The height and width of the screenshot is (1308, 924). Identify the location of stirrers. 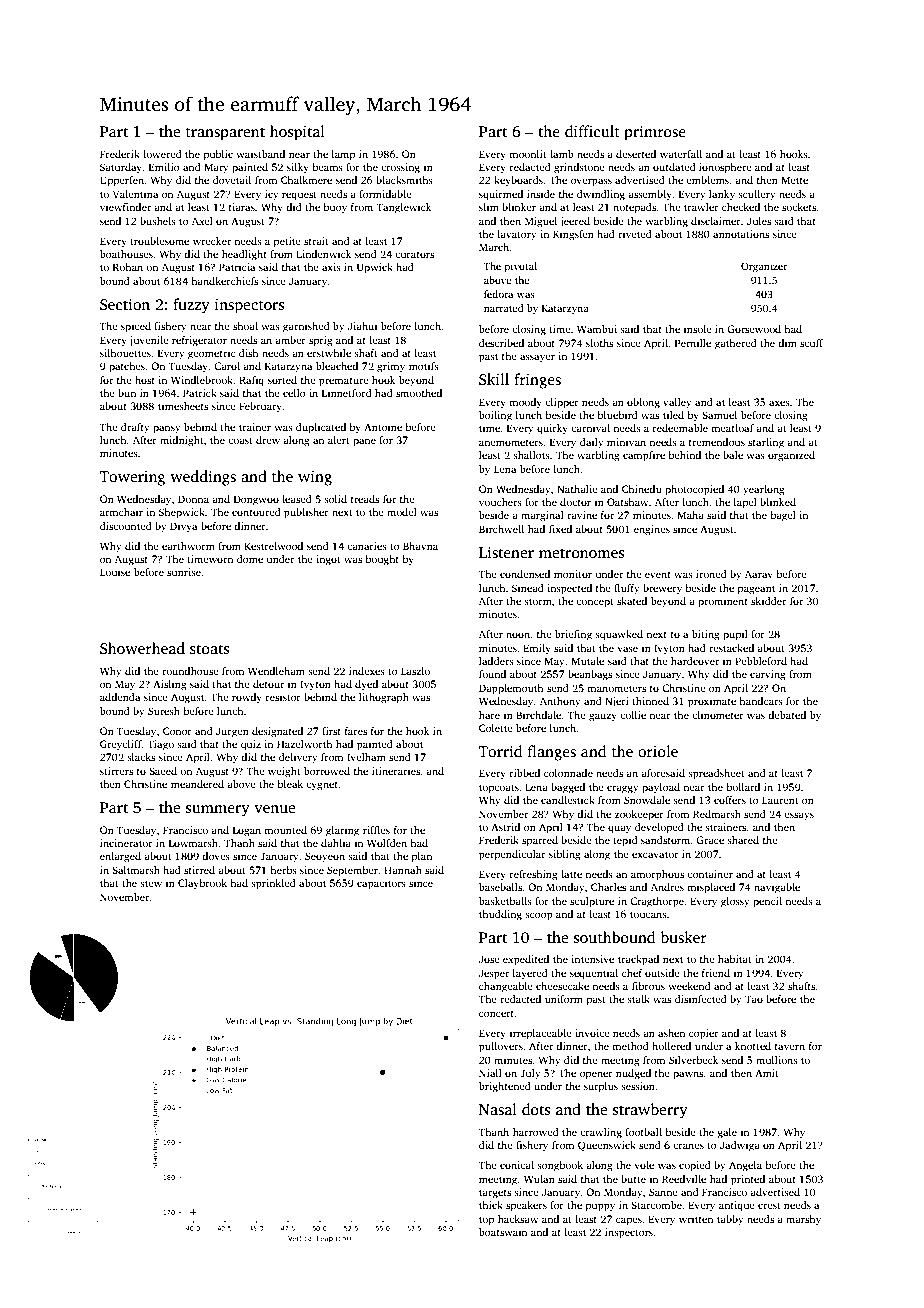
(116, 771).
